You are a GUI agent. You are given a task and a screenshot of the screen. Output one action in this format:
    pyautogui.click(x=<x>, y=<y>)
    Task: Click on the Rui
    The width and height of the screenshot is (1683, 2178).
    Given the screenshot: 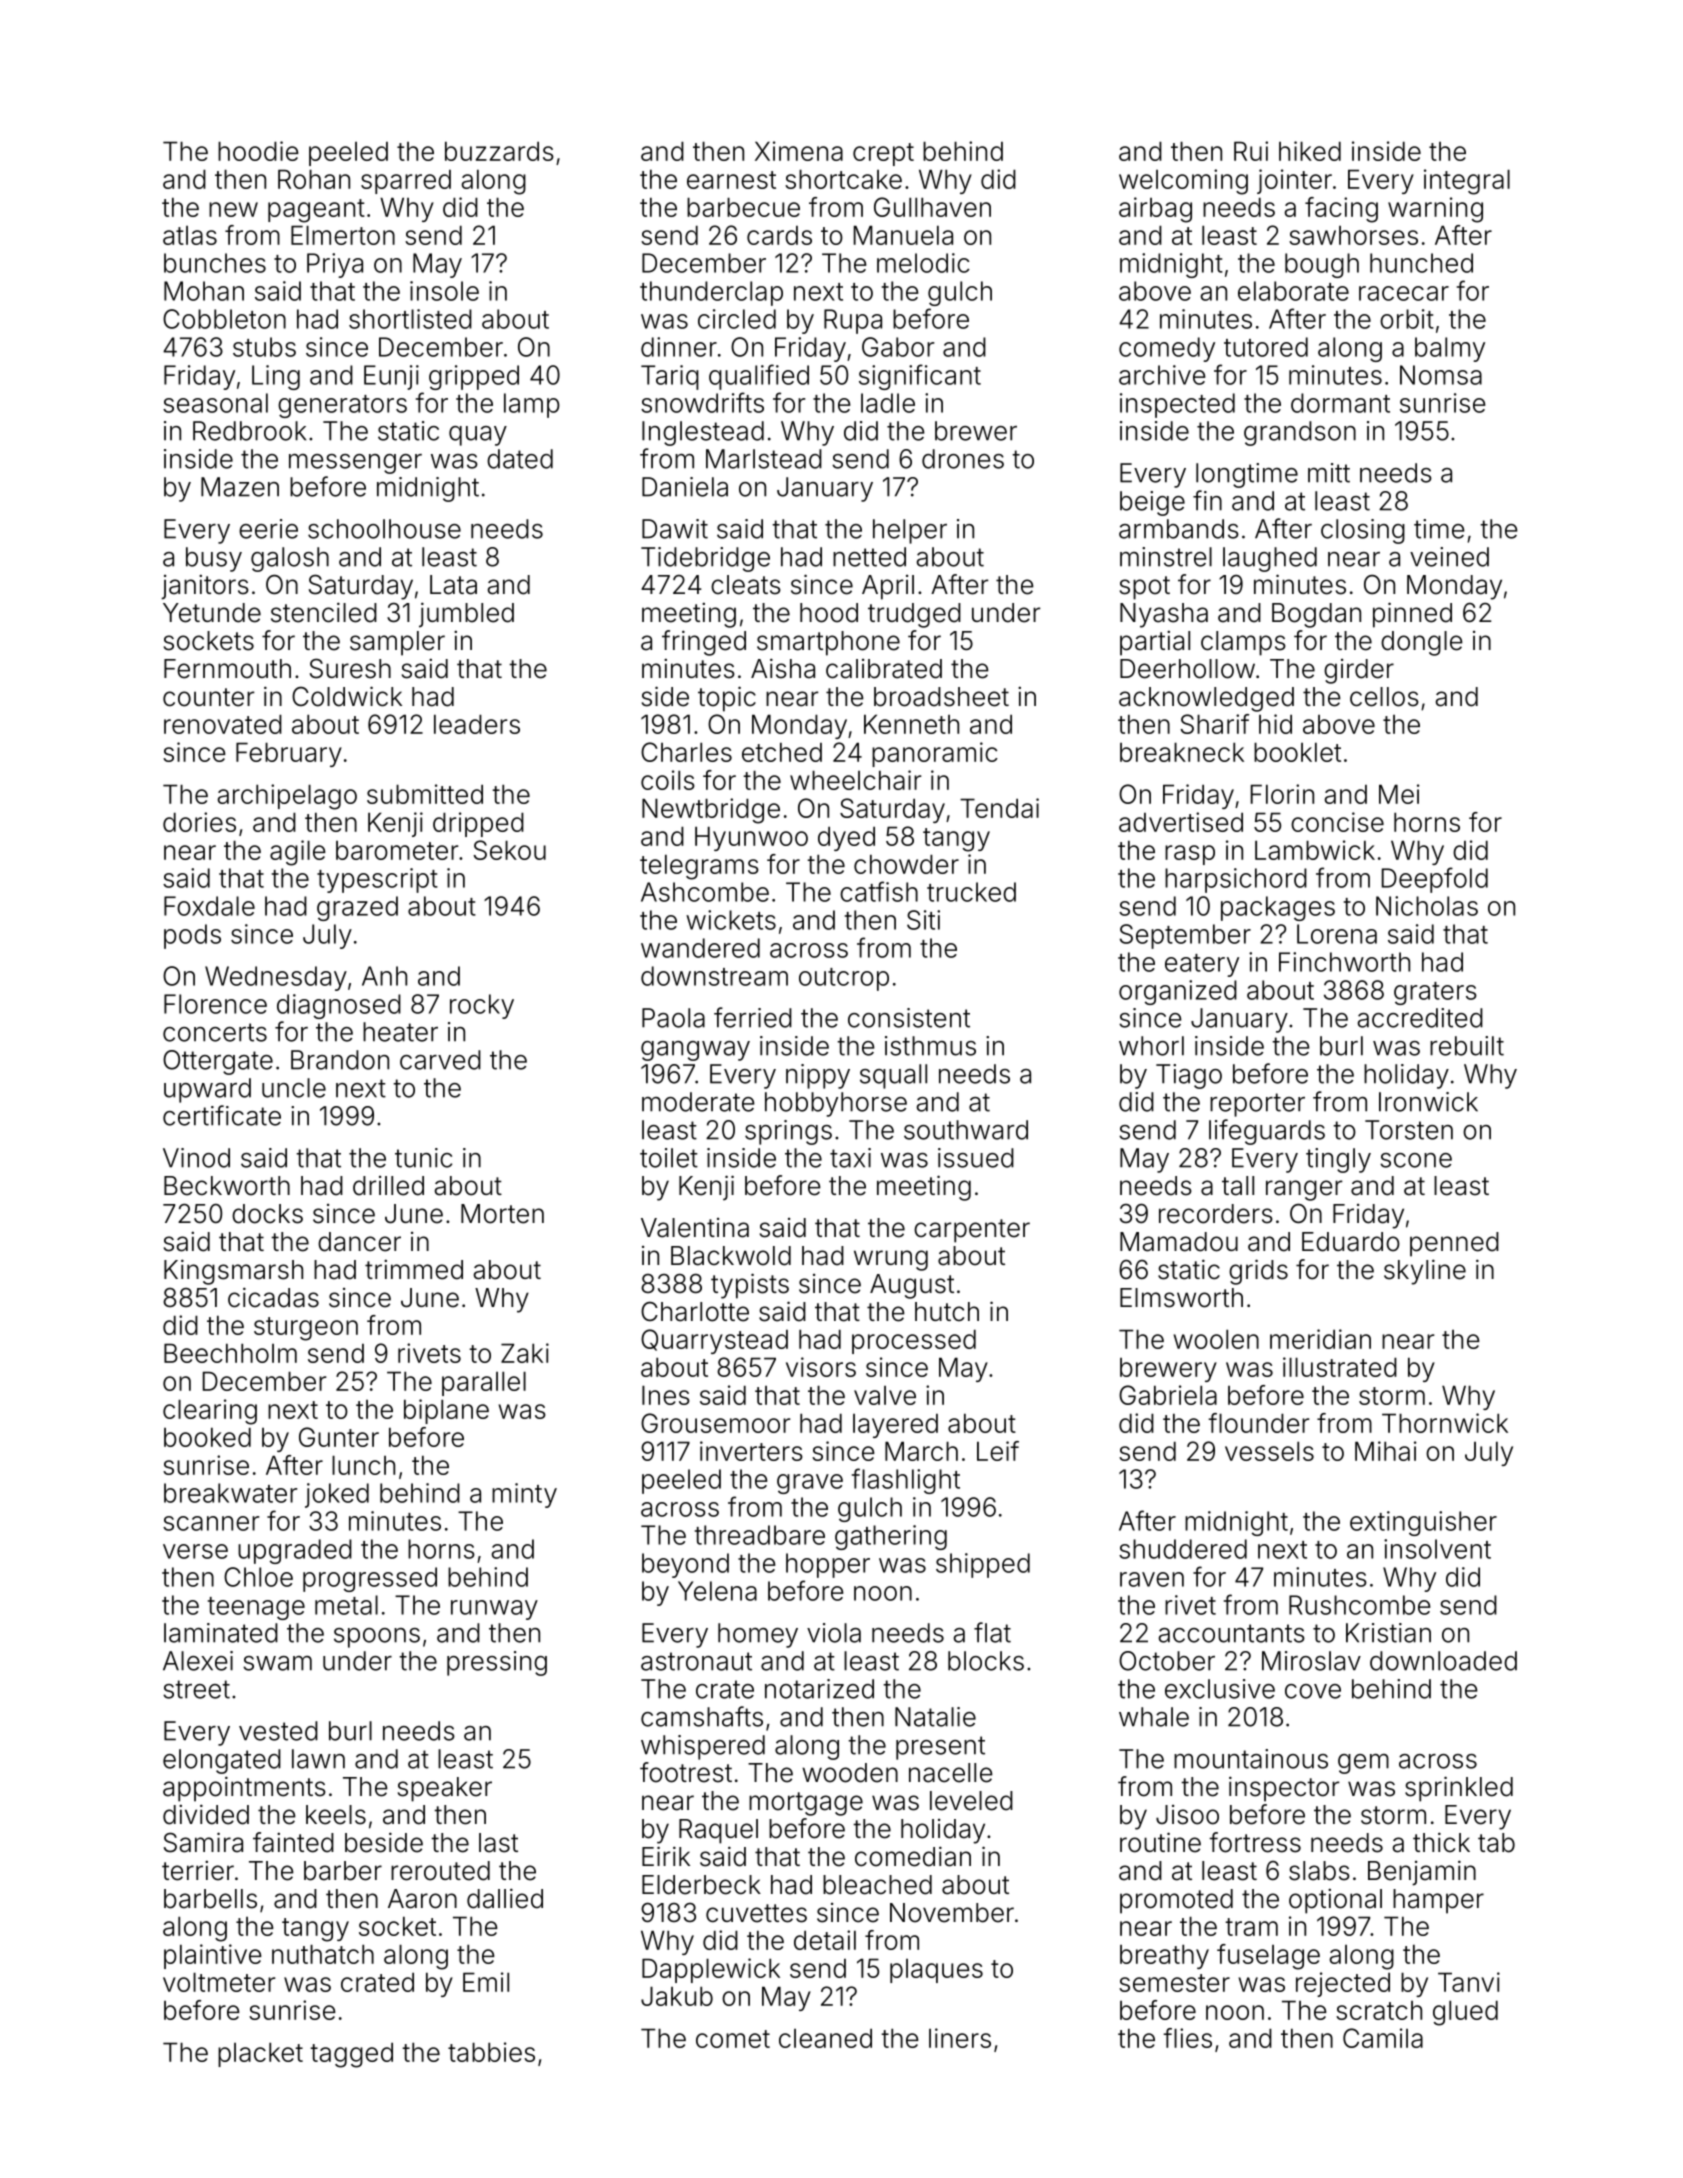 What is the action you would take?
    pyautogui.click(x=1251, y=151)
